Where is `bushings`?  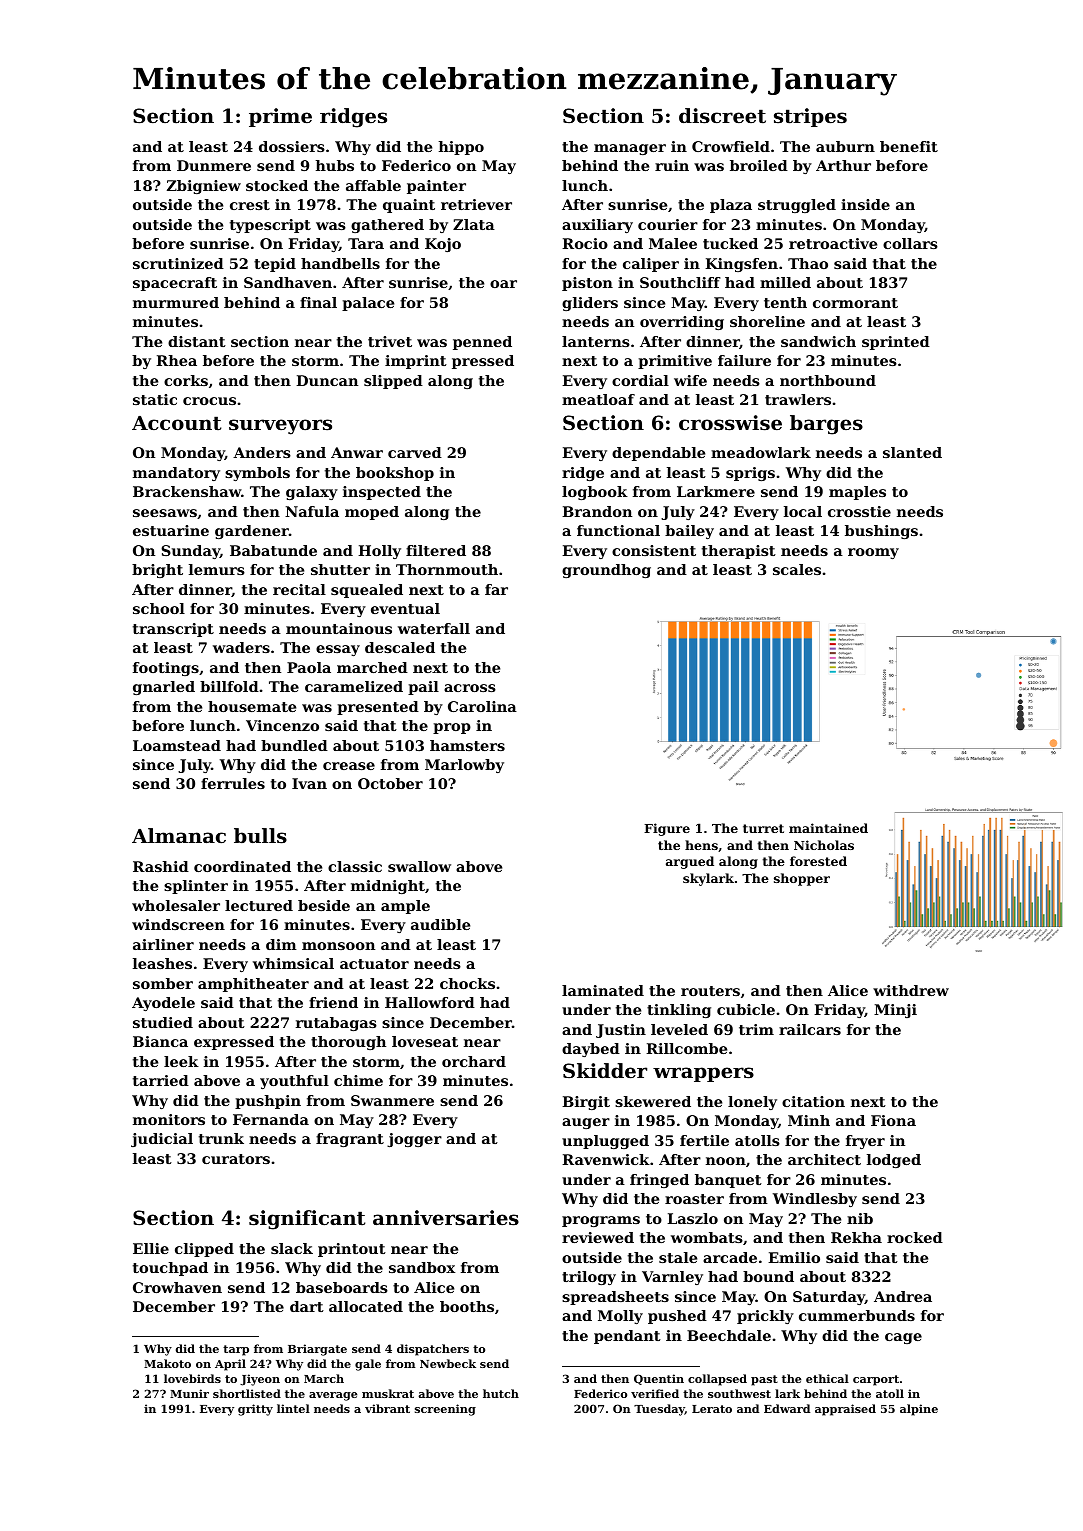 bushings is located at coordinates (881, 532).
